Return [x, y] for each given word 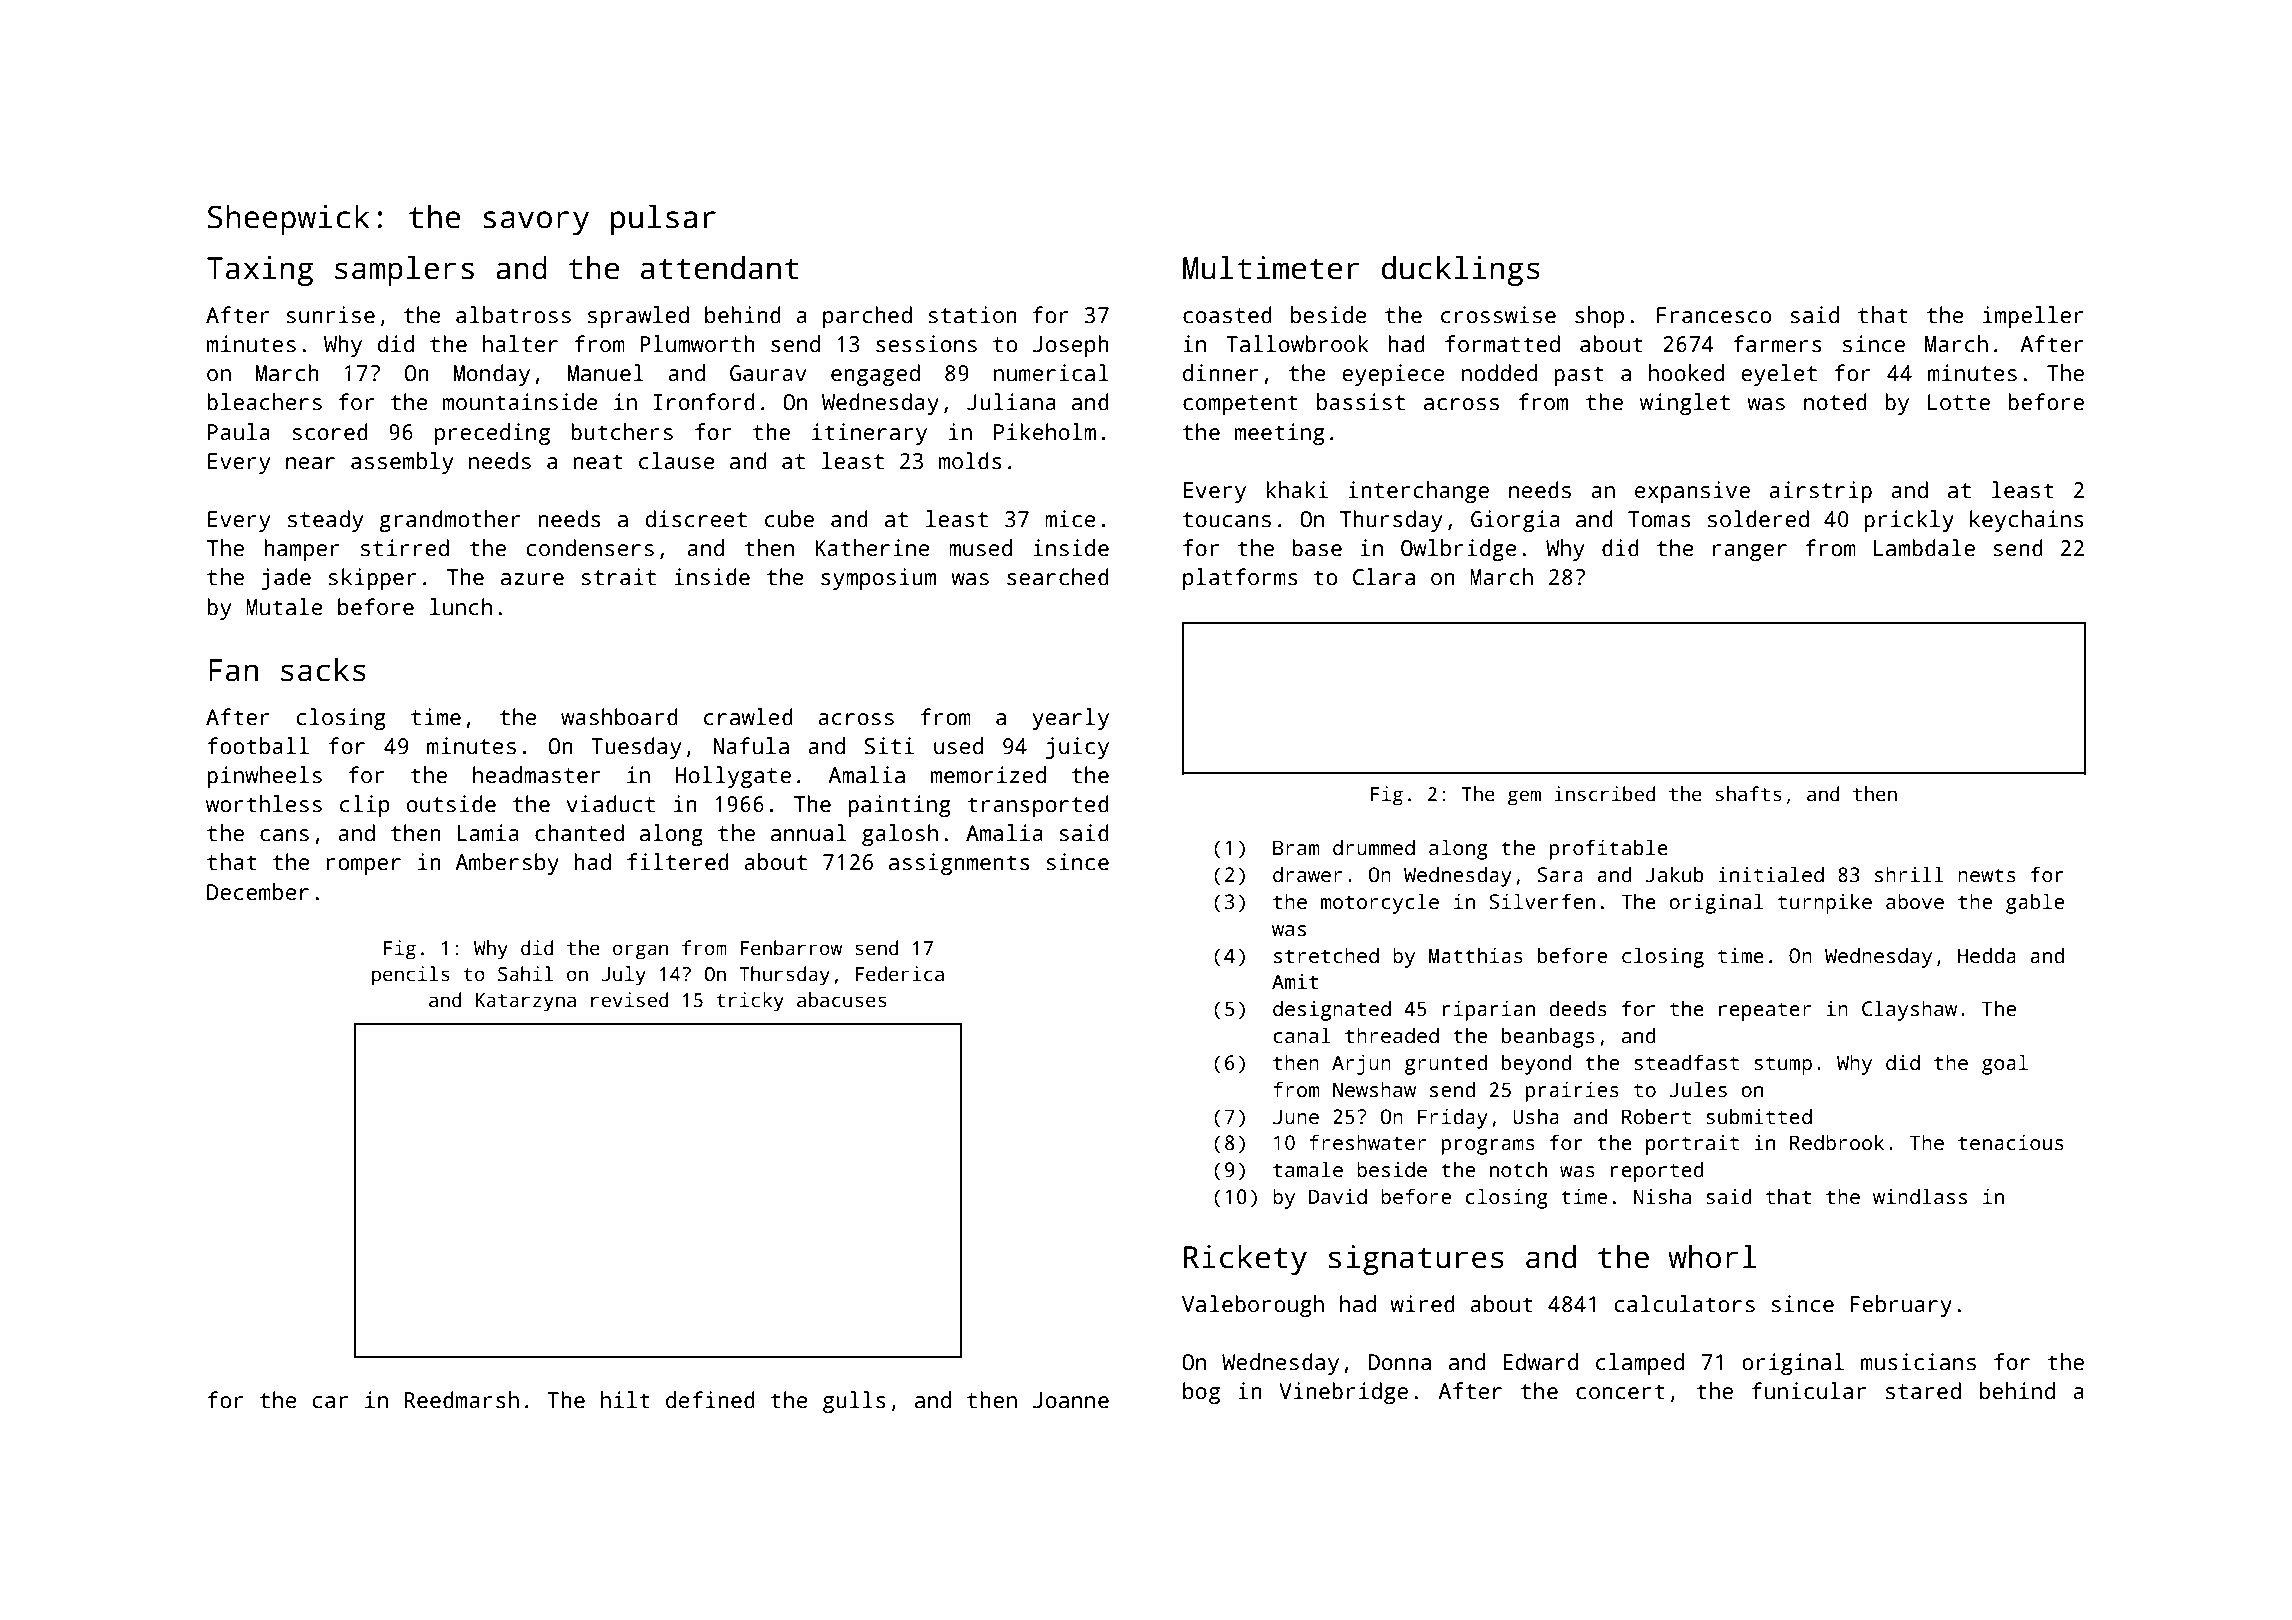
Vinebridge [1343, 1393]
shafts [1749, 794]
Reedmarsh [462, 1400]
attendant [720, 268]
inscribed [1605, 794]
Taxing [260, 271]
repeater [1765, 1011]
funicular [1809, 1391]
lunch [461, 607]
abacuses [842, 1000]
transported [1038, 806]
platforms [1240, 579]
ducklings [1461, 271]
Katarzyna [526, 1002]
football [258, 746]
